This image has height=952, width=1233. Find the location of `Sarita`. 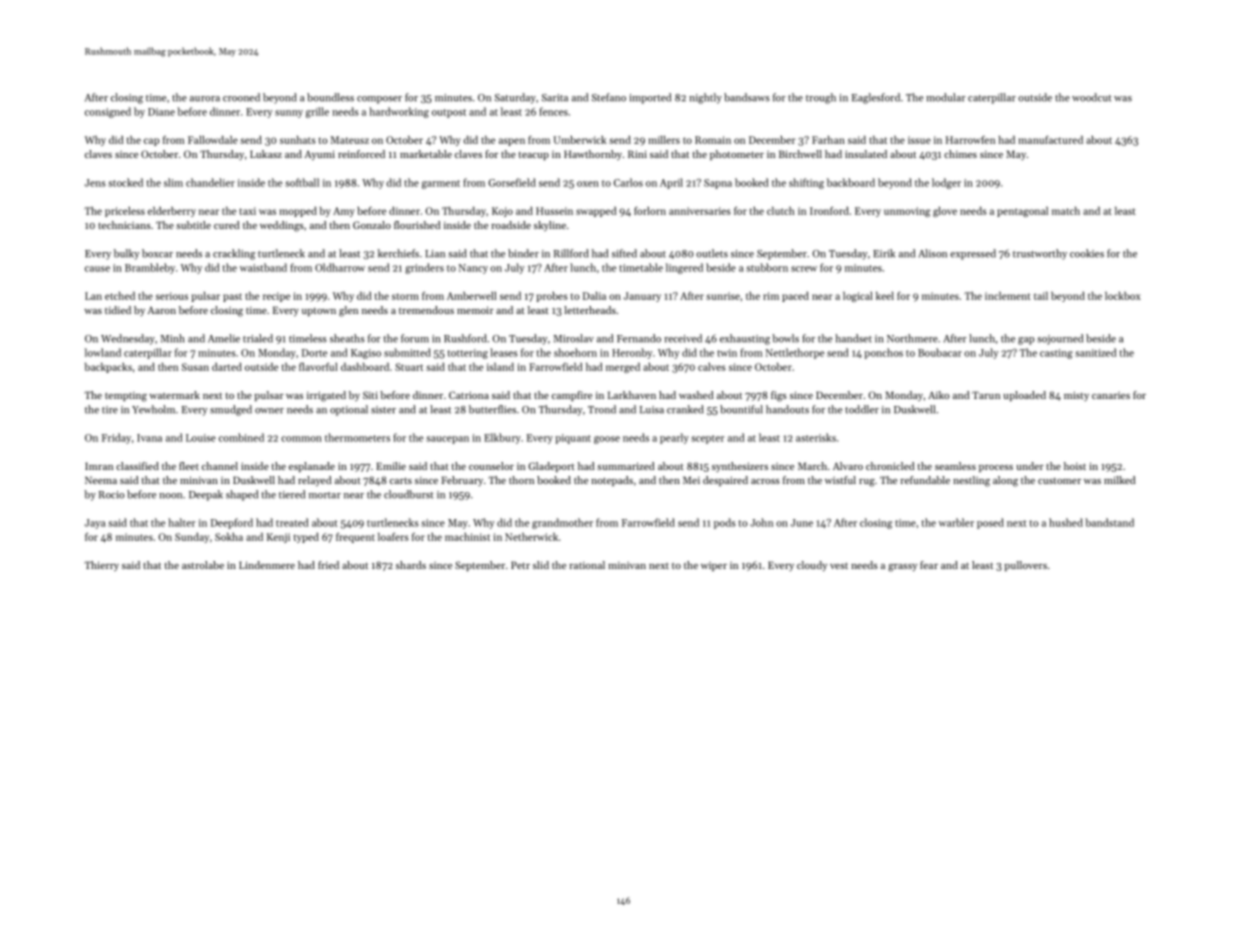

Sarita is located at coordinates (555, 98).
